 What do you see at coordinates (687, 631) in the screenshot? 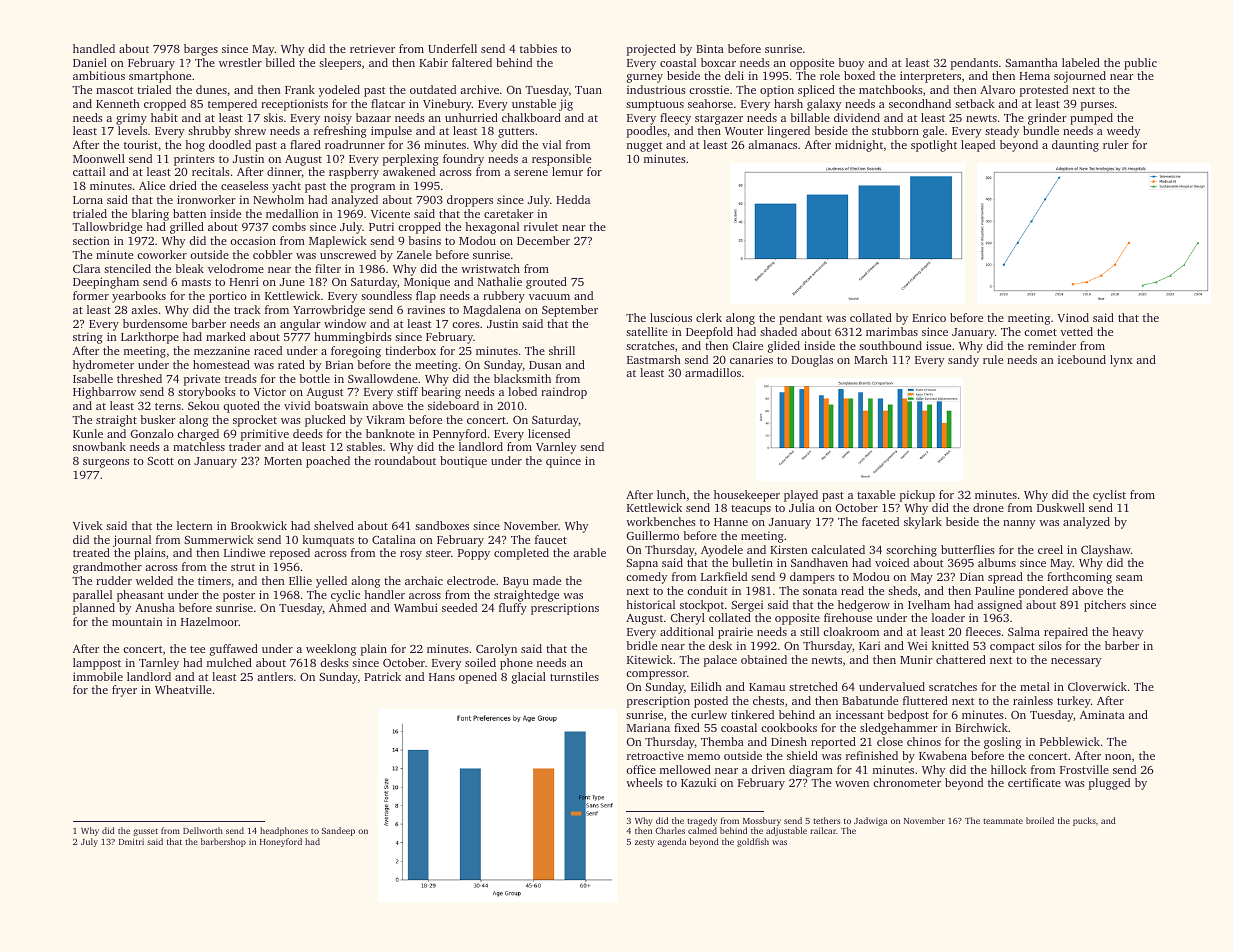
I see `additional` at bounding box center [687, 631].
